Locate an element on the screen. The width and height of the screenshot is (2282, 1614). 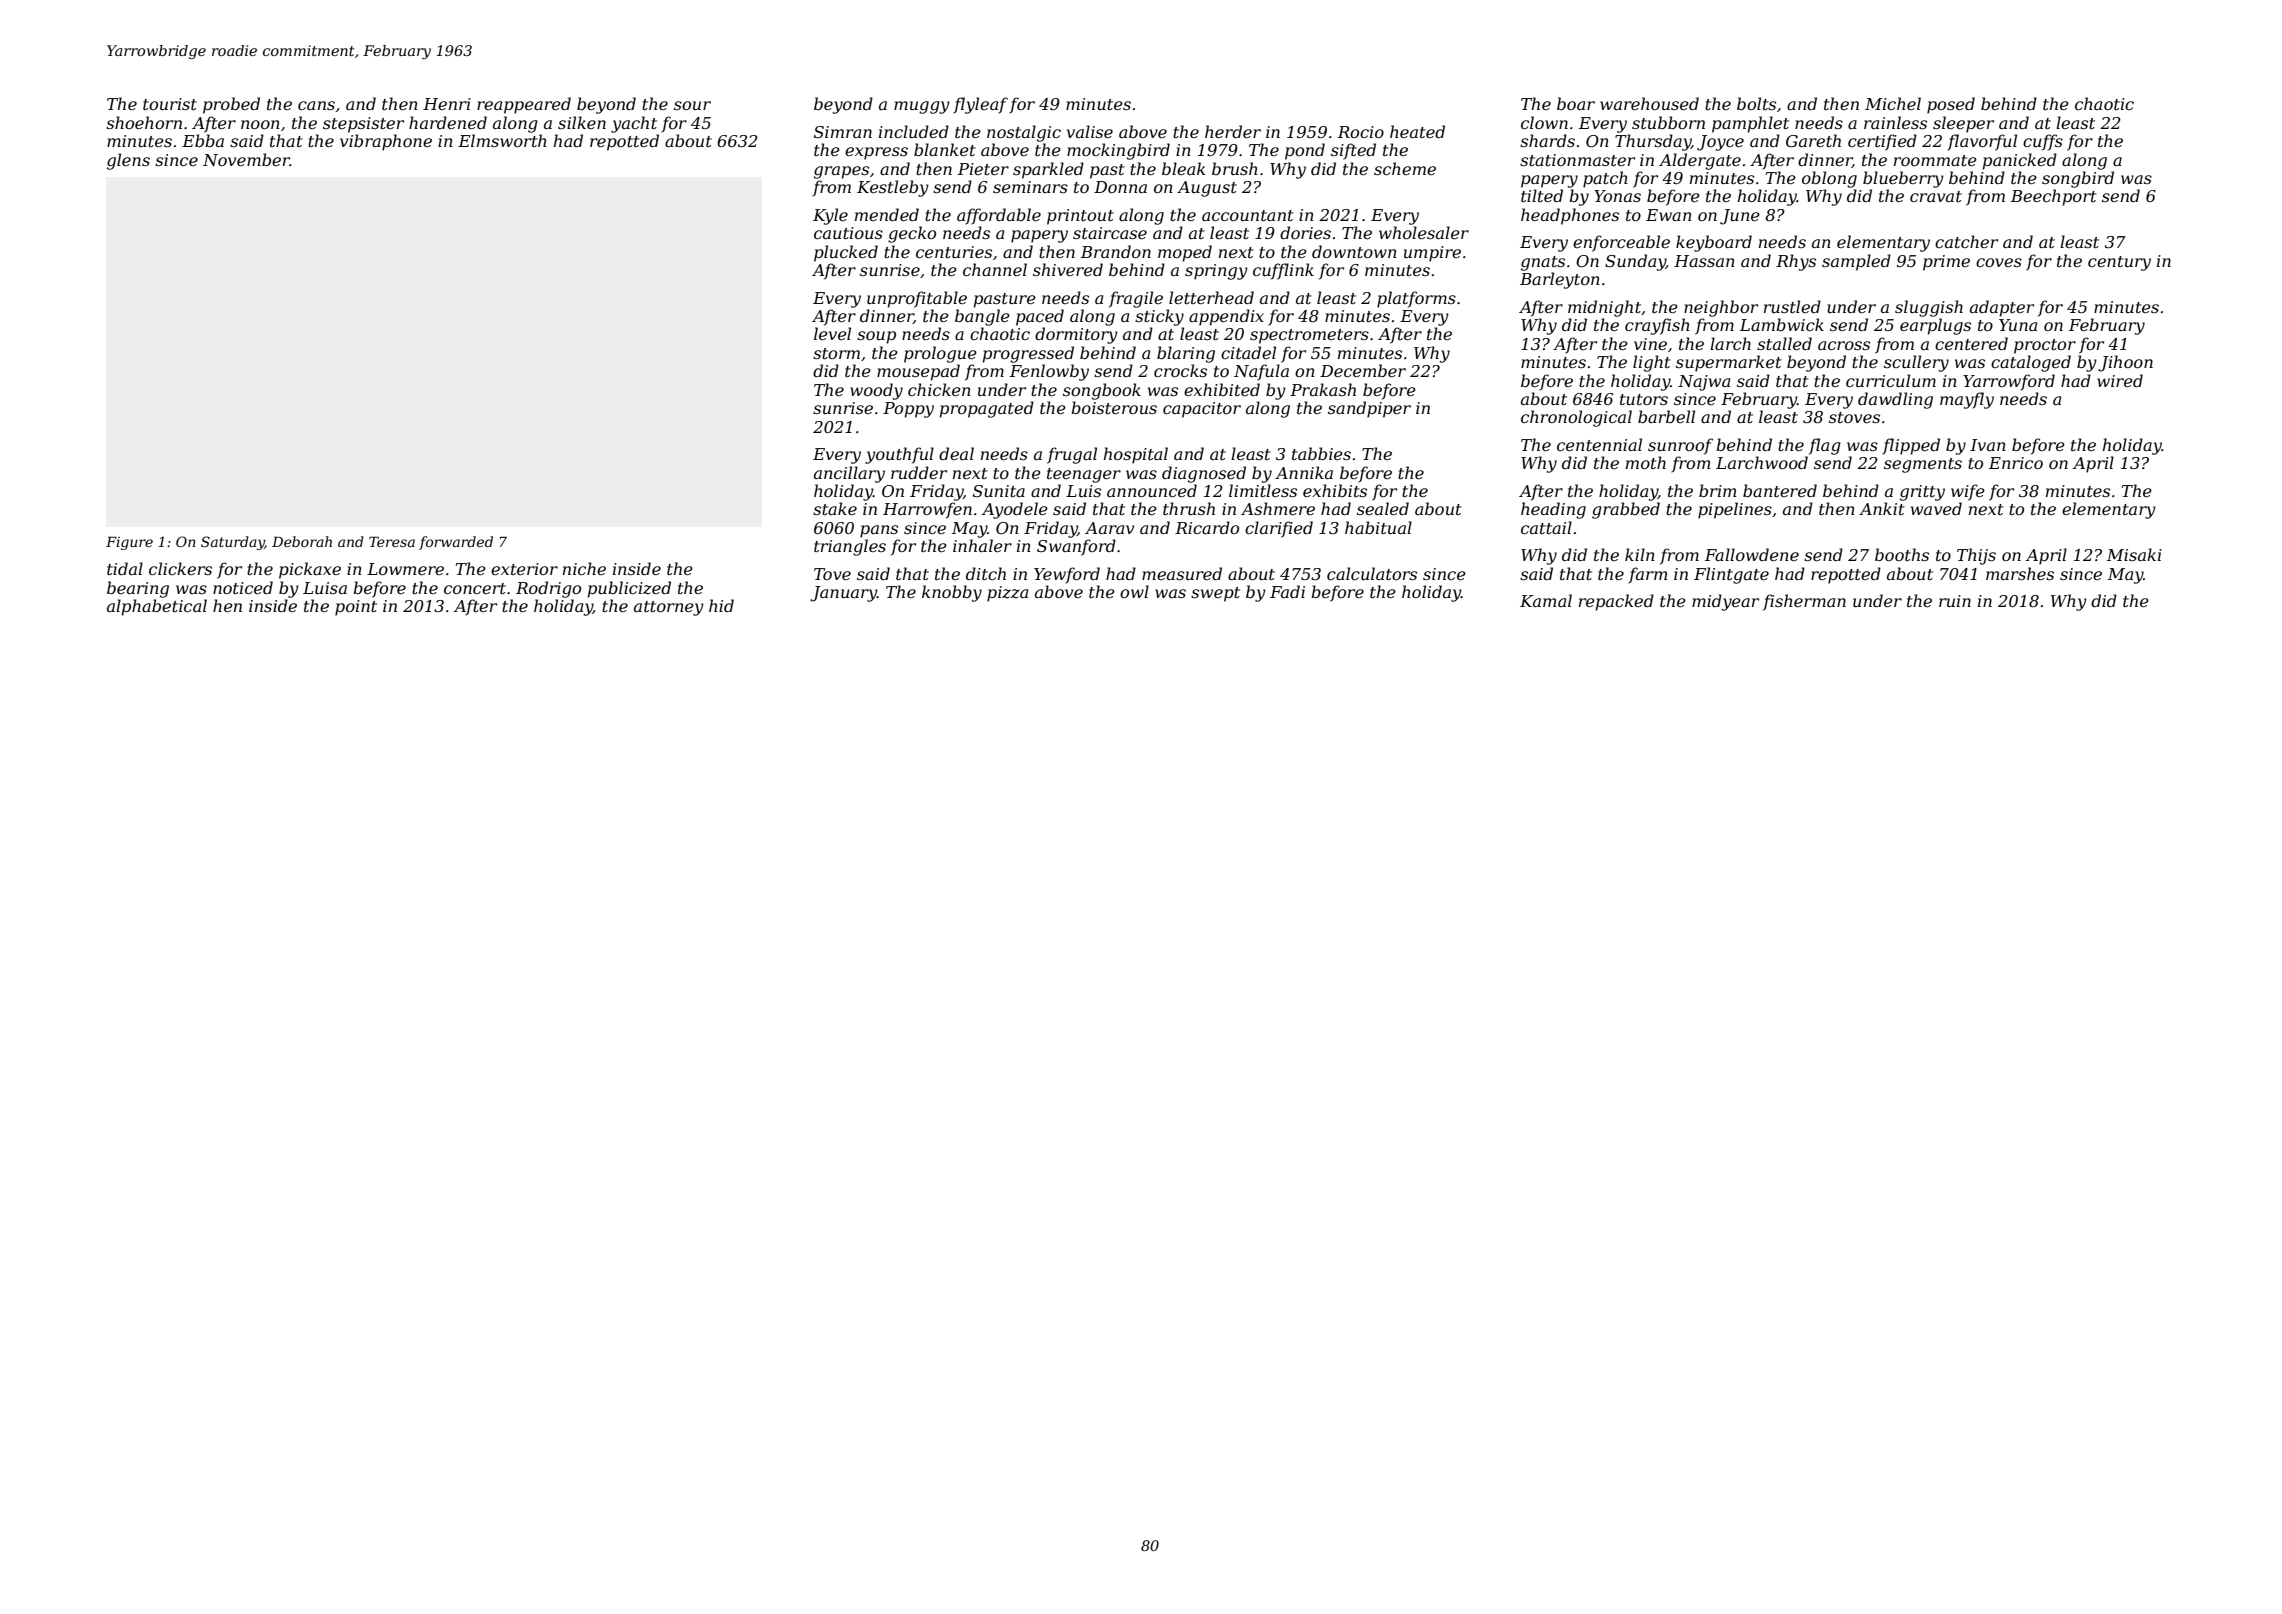
scheme is located at coordinates (1405, 168).
